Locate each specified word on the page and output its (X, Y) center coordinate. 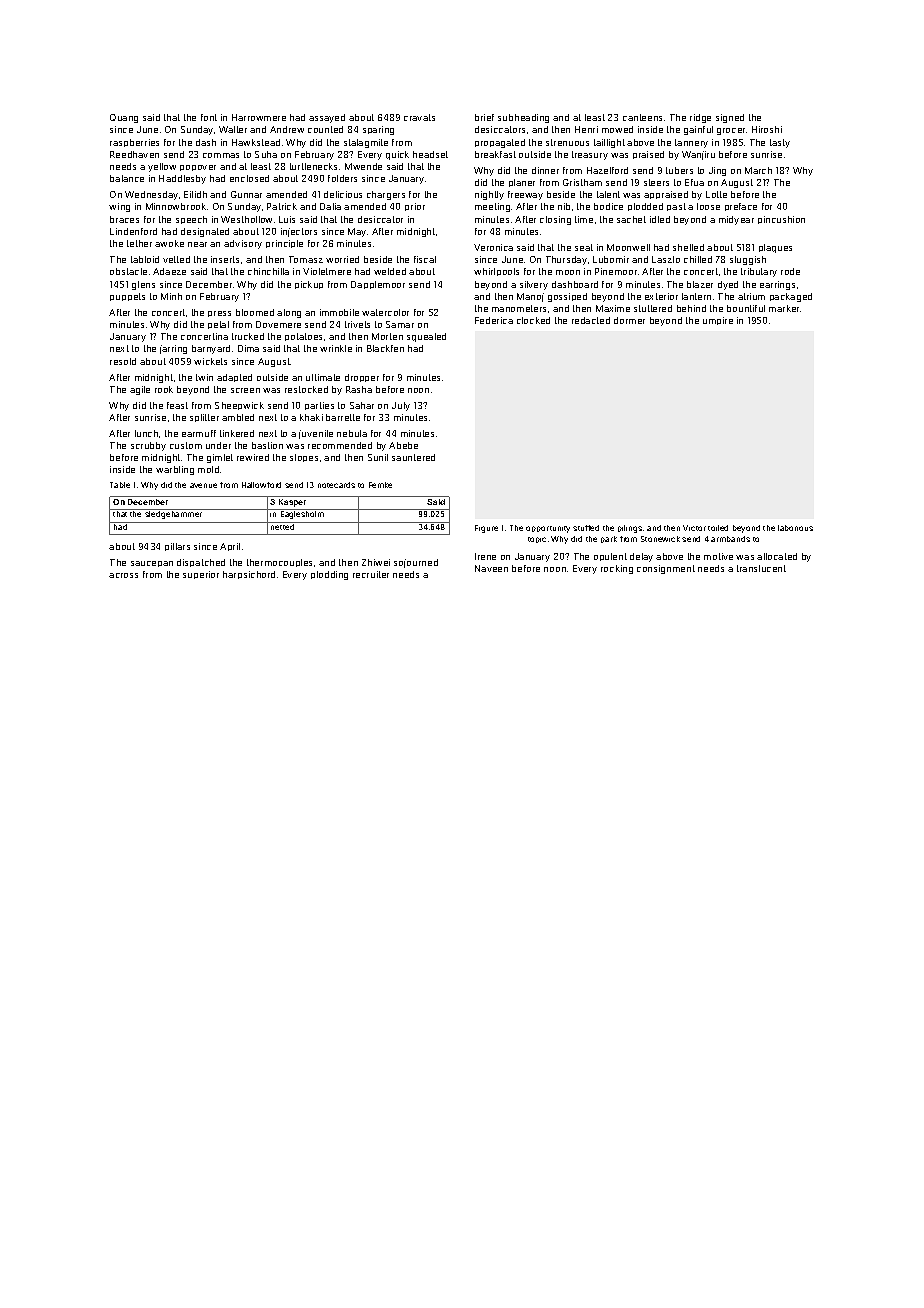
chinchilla (268, 271)
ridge (700, 118)
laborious (795, 528)
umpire (718, 321)
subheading (523, 118)
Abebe (403, 445)
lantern (696, 296)
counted (325, 129)
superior (201, 575)
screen (245, 390)
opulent (610, 557)
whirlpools (496, 272)
